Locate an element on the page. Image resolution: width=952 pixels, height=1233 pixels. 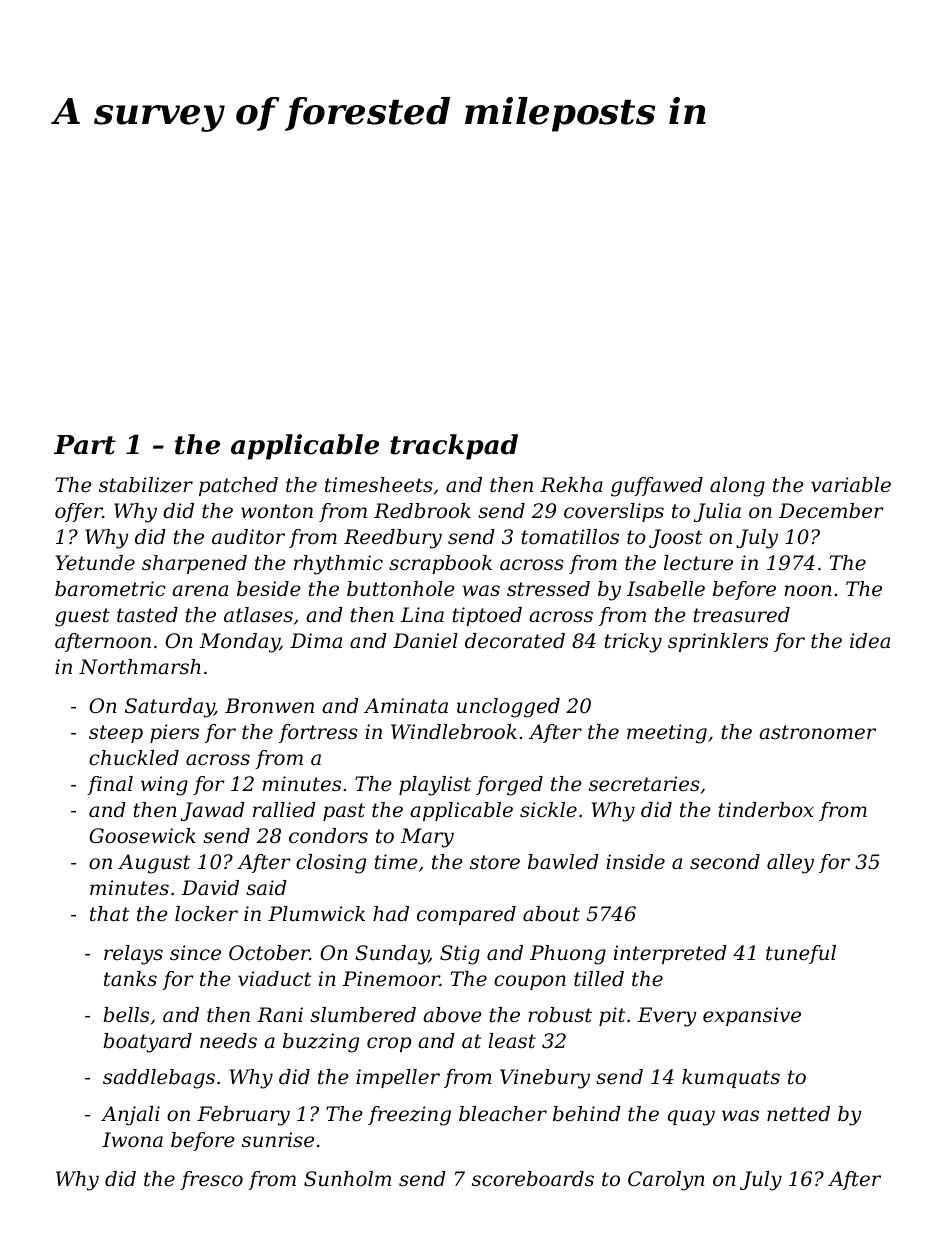
Anjali is located at coordinates (130, 1116).
